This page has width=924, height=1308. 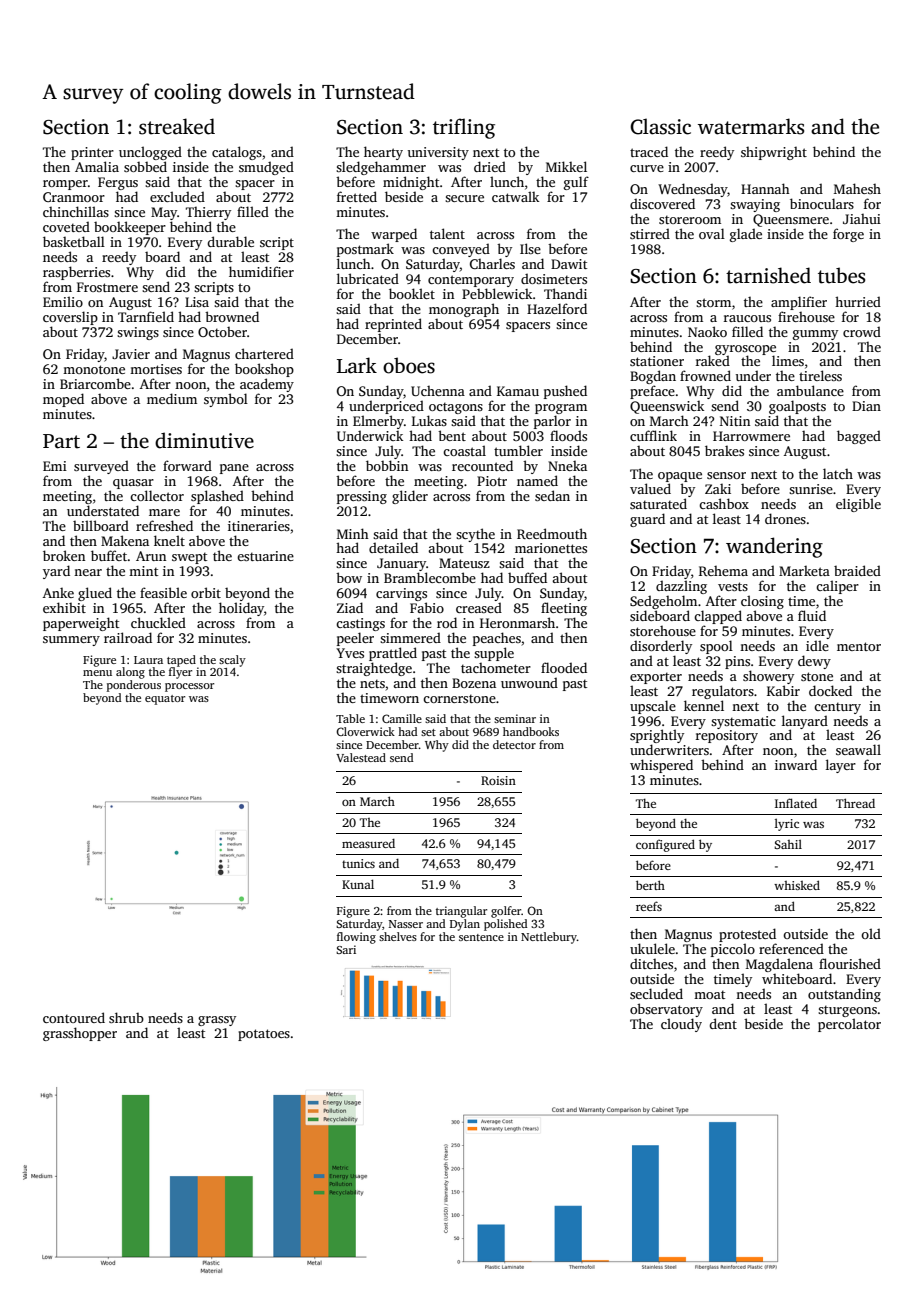 What do you see at coordinates (165, 700) in the page?
I see `equator` at bounding box center [165, 700].
